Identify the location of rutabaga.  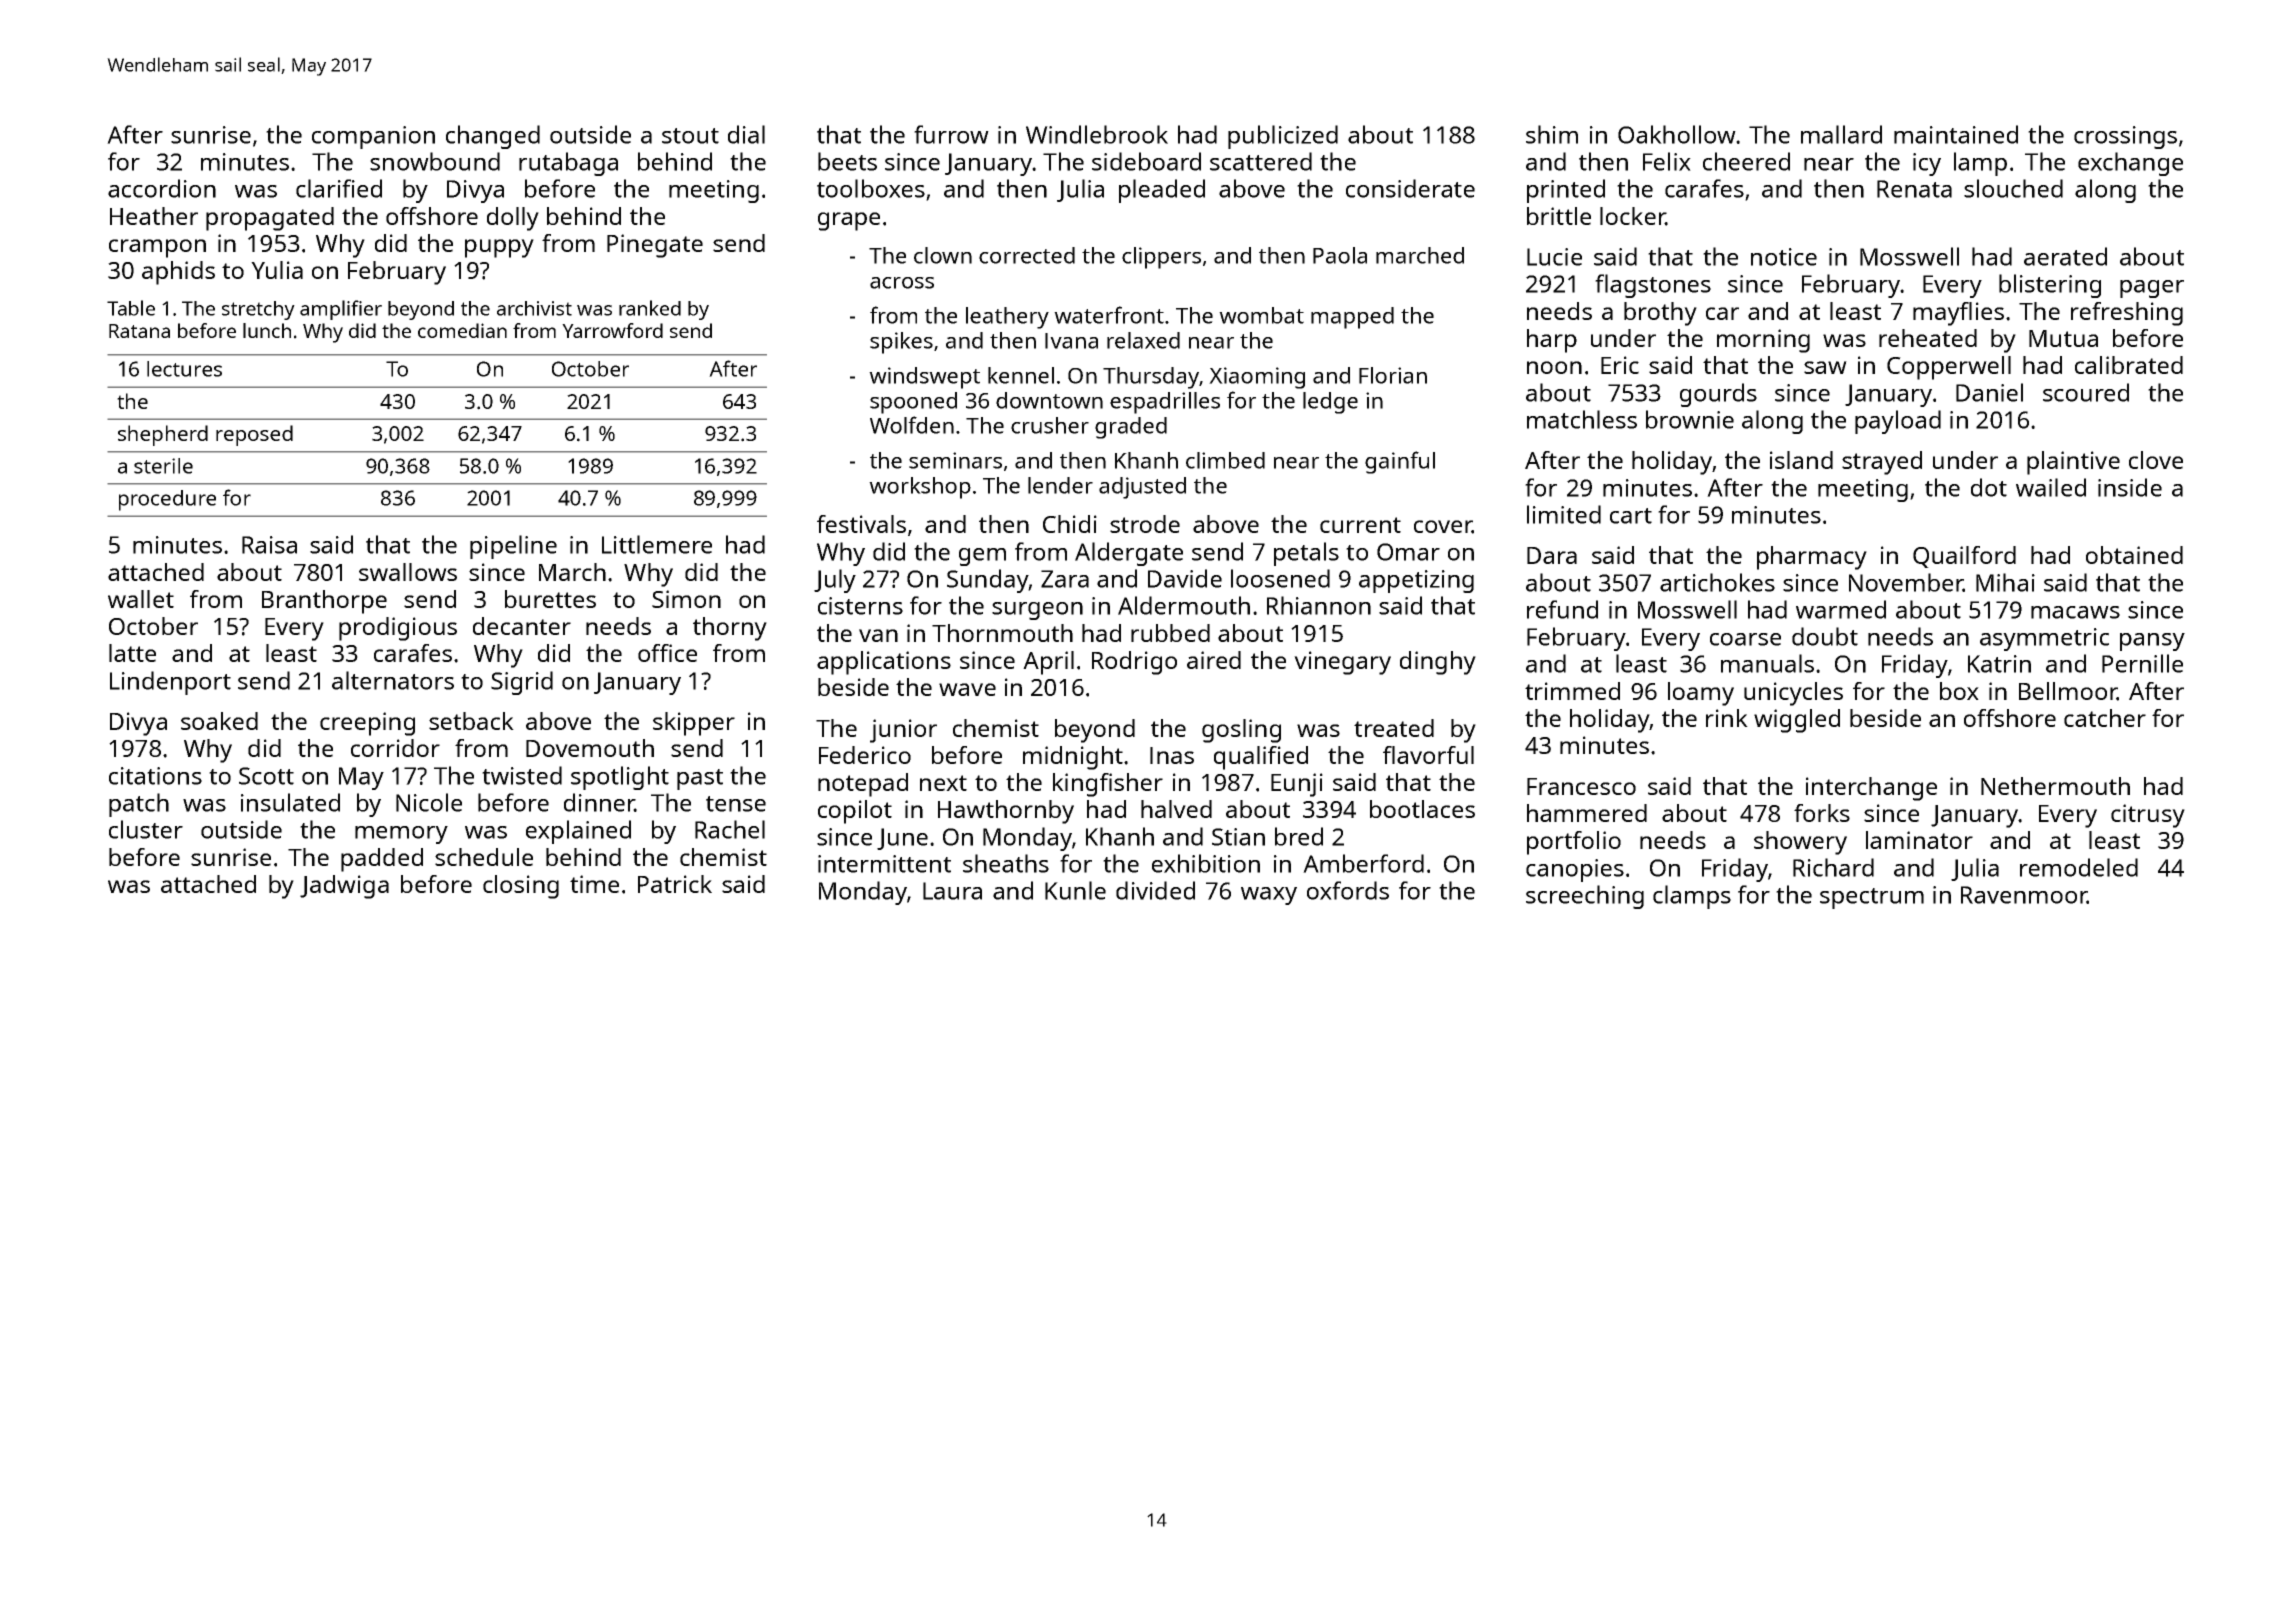
(568, 164).
